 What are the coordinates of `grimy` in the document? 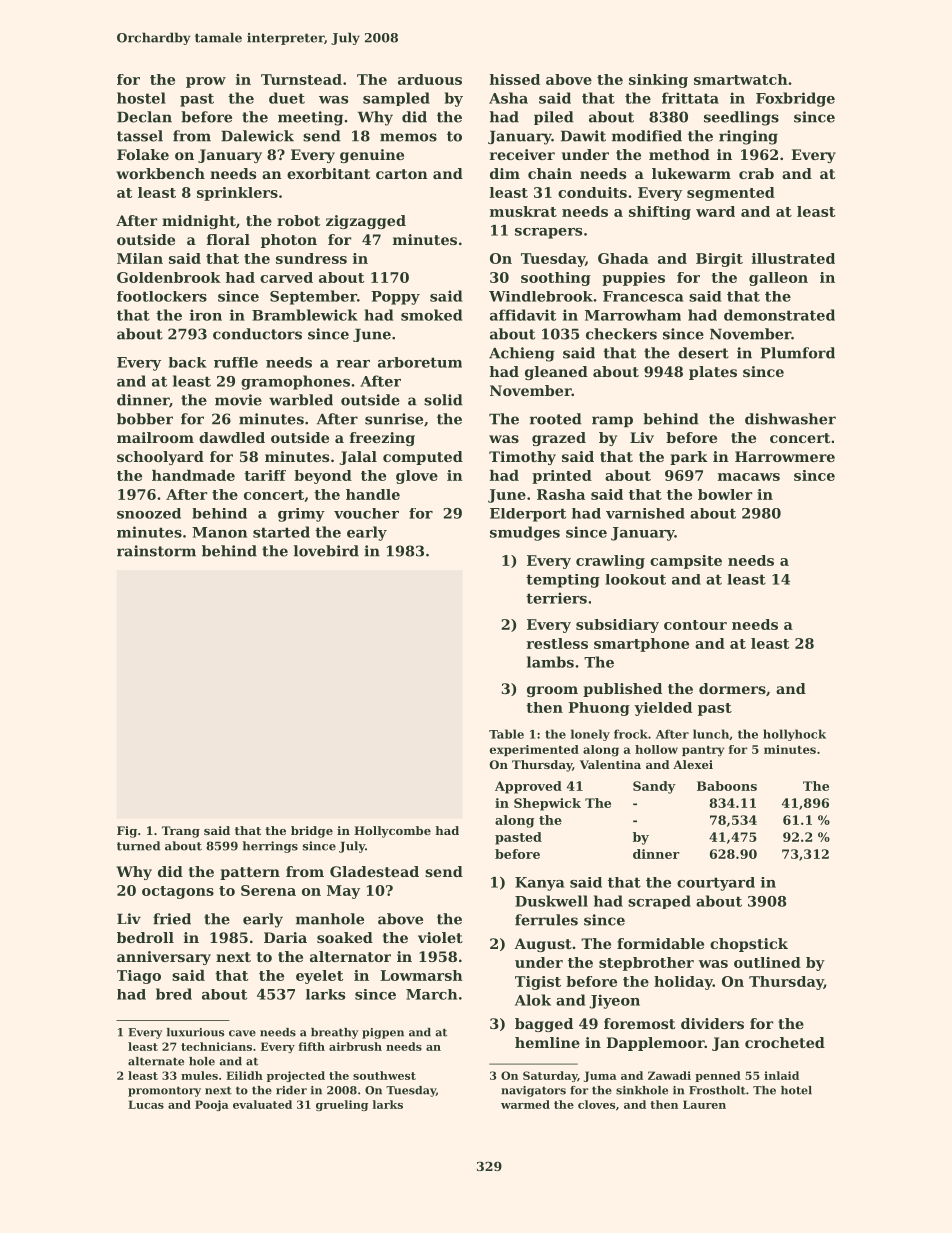 It's located at (301, 515).
